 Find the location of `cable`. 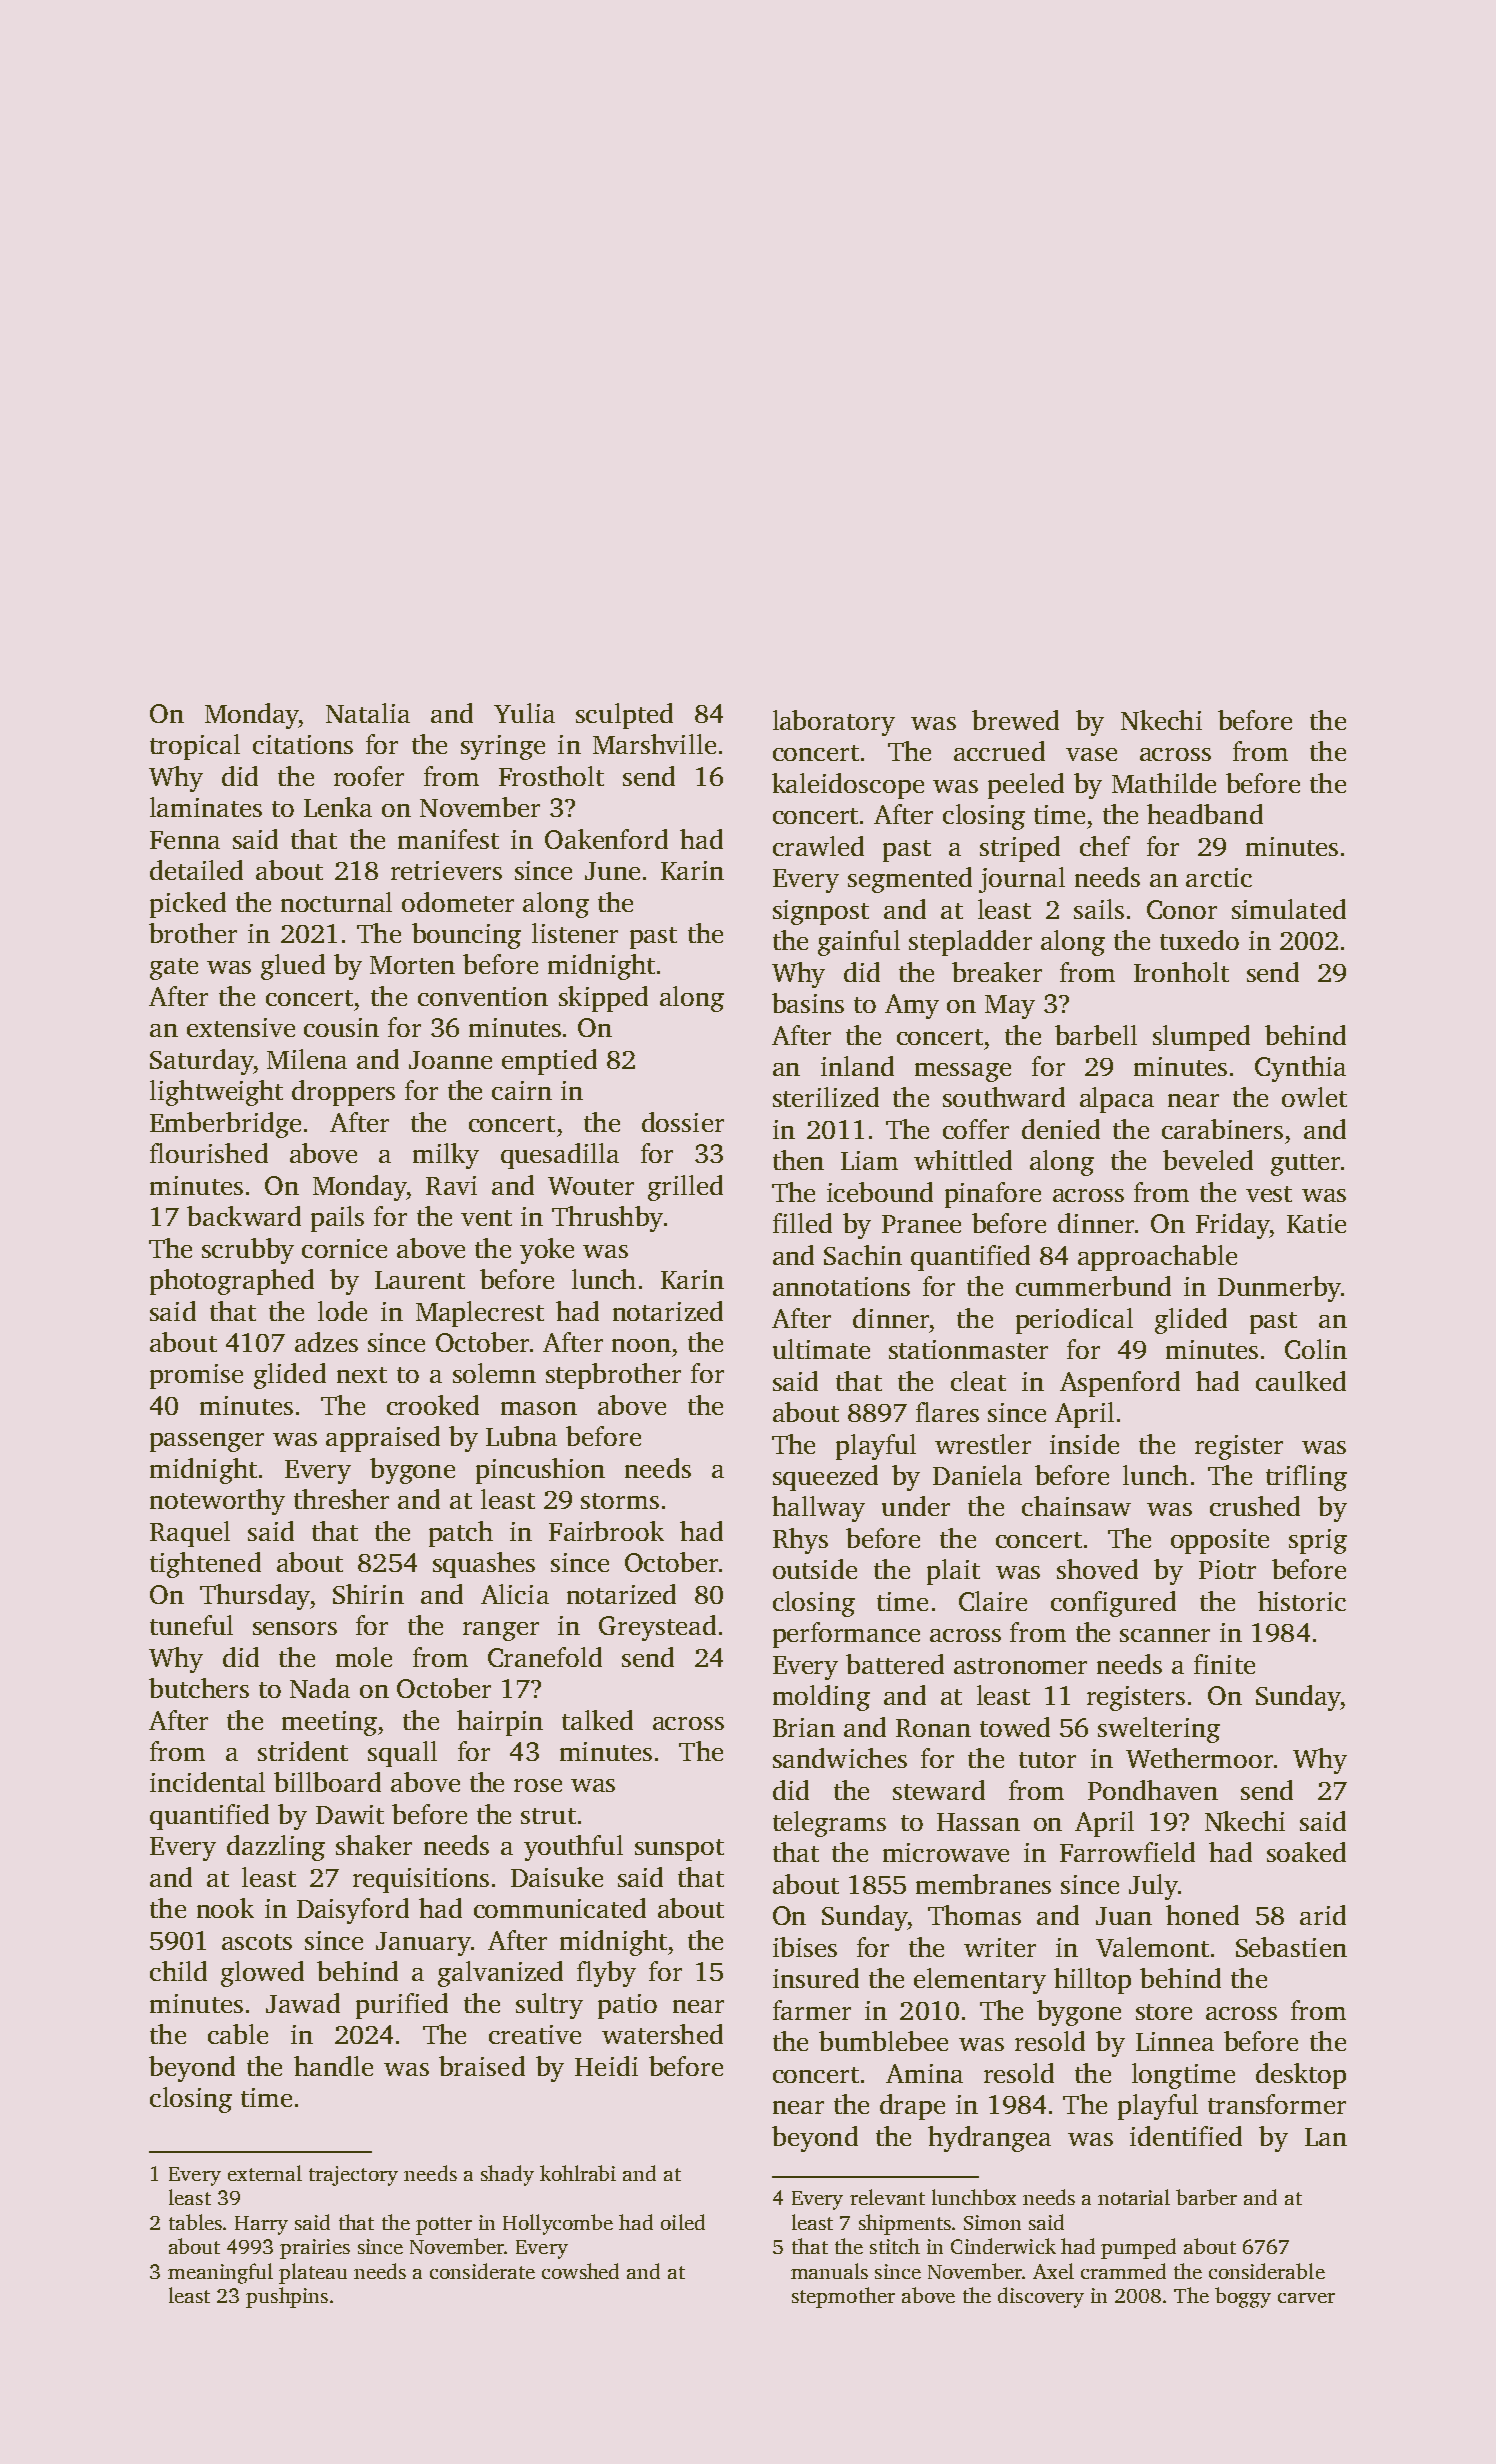

cable is located at coordinates (238, 2034).
